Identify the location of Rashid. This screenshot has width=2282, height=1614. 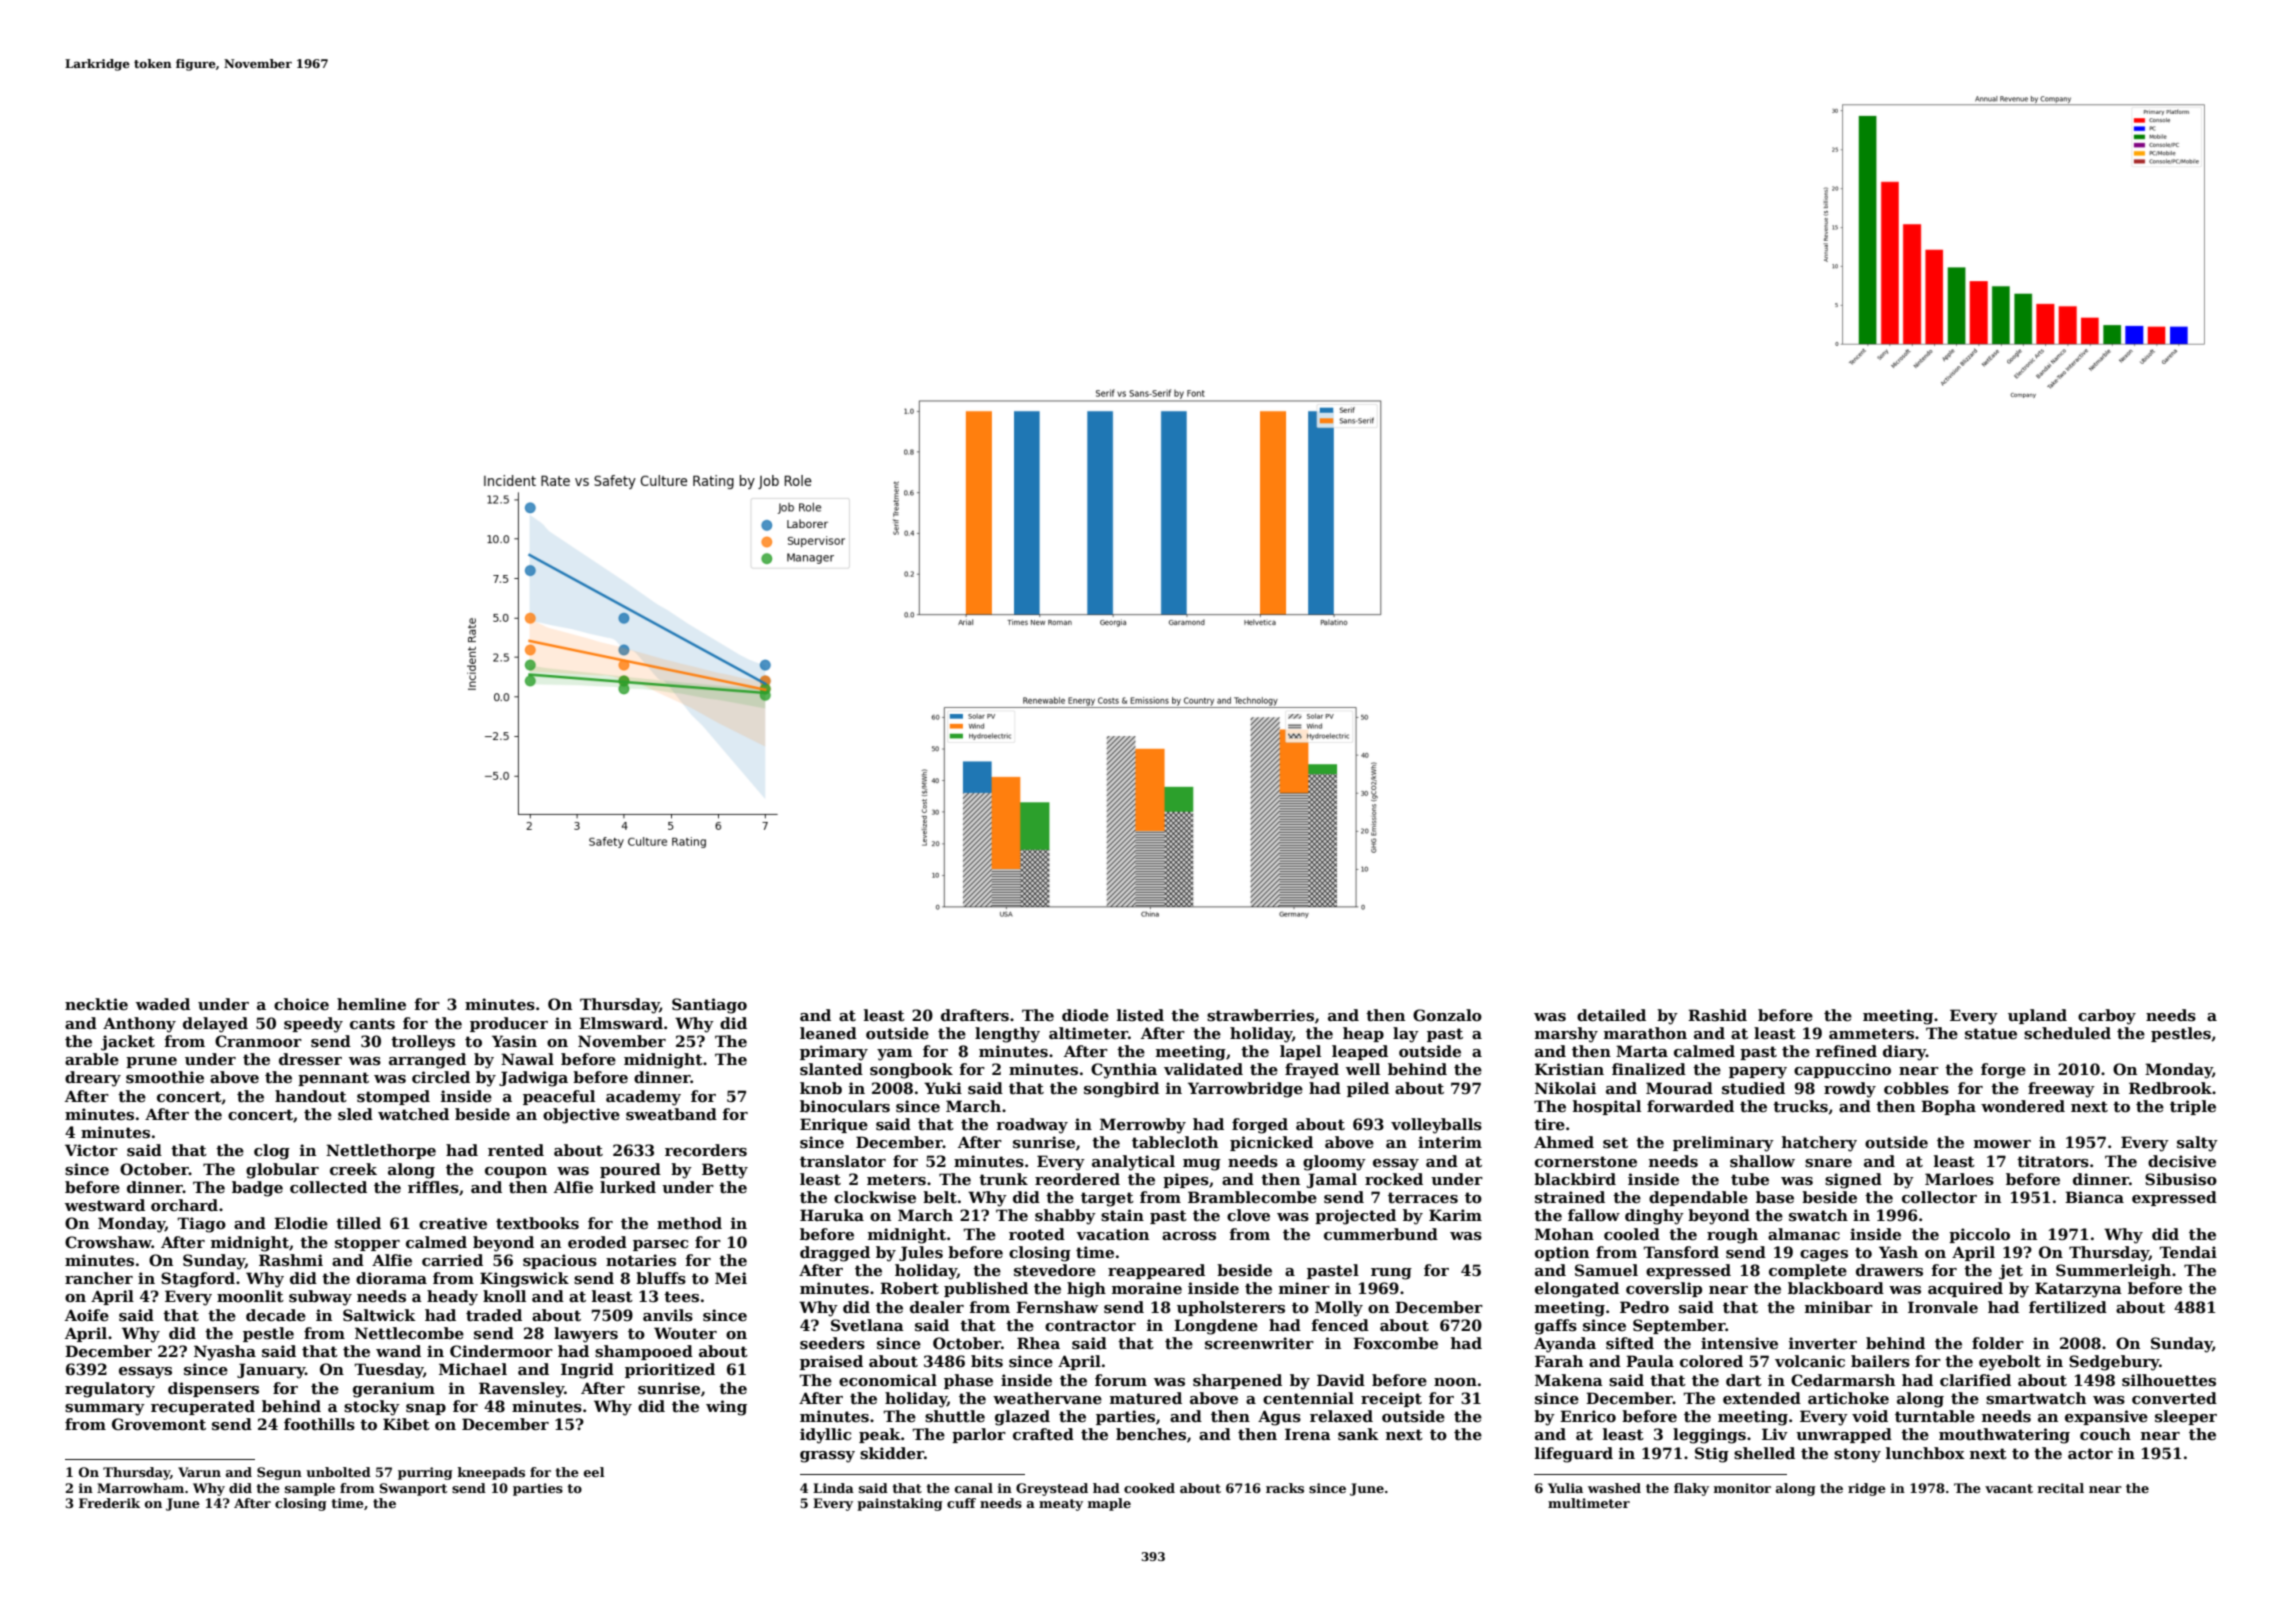
(1717, 1015).
